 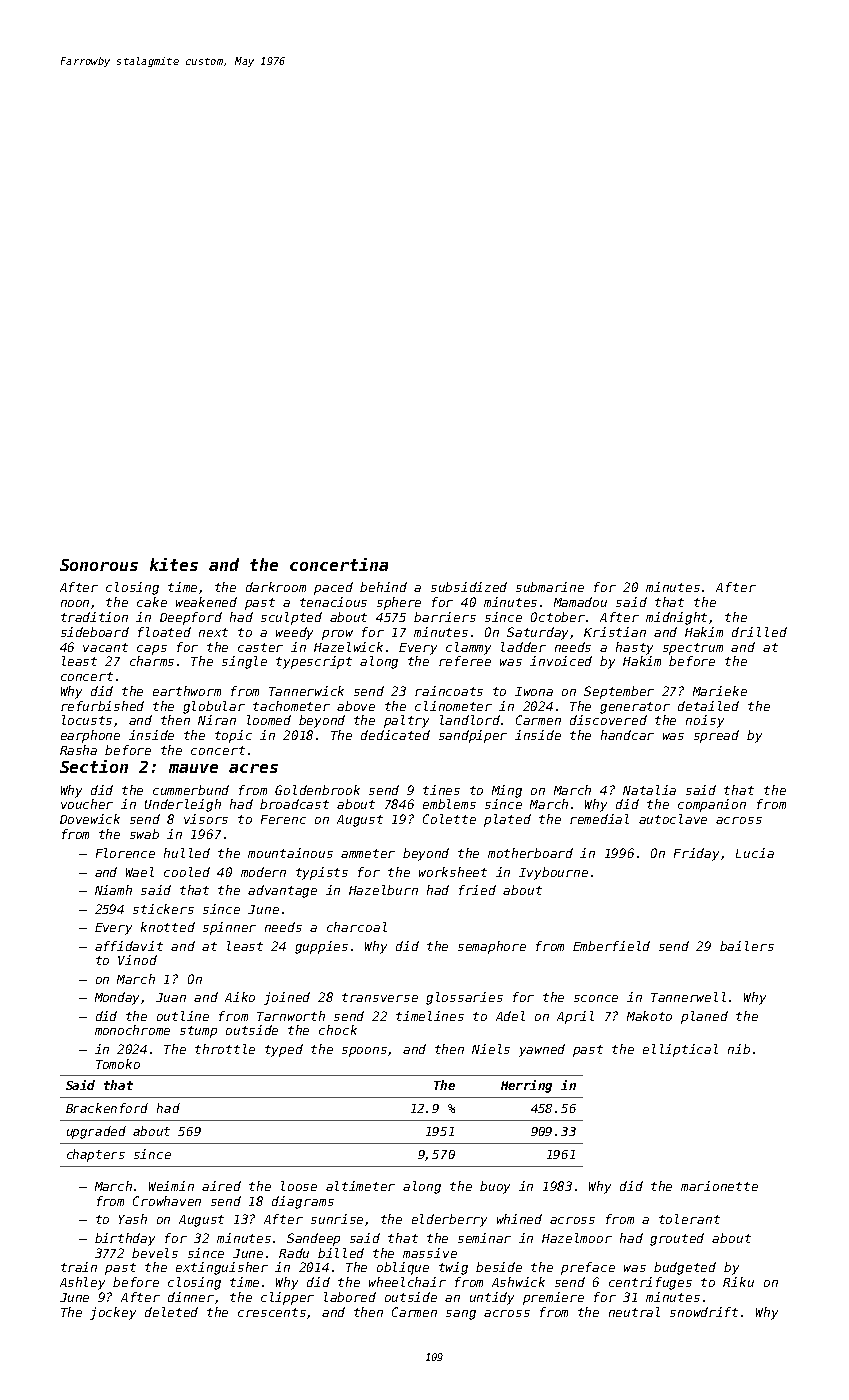 I want to click on spoons, so click(x=365, y=1052).
